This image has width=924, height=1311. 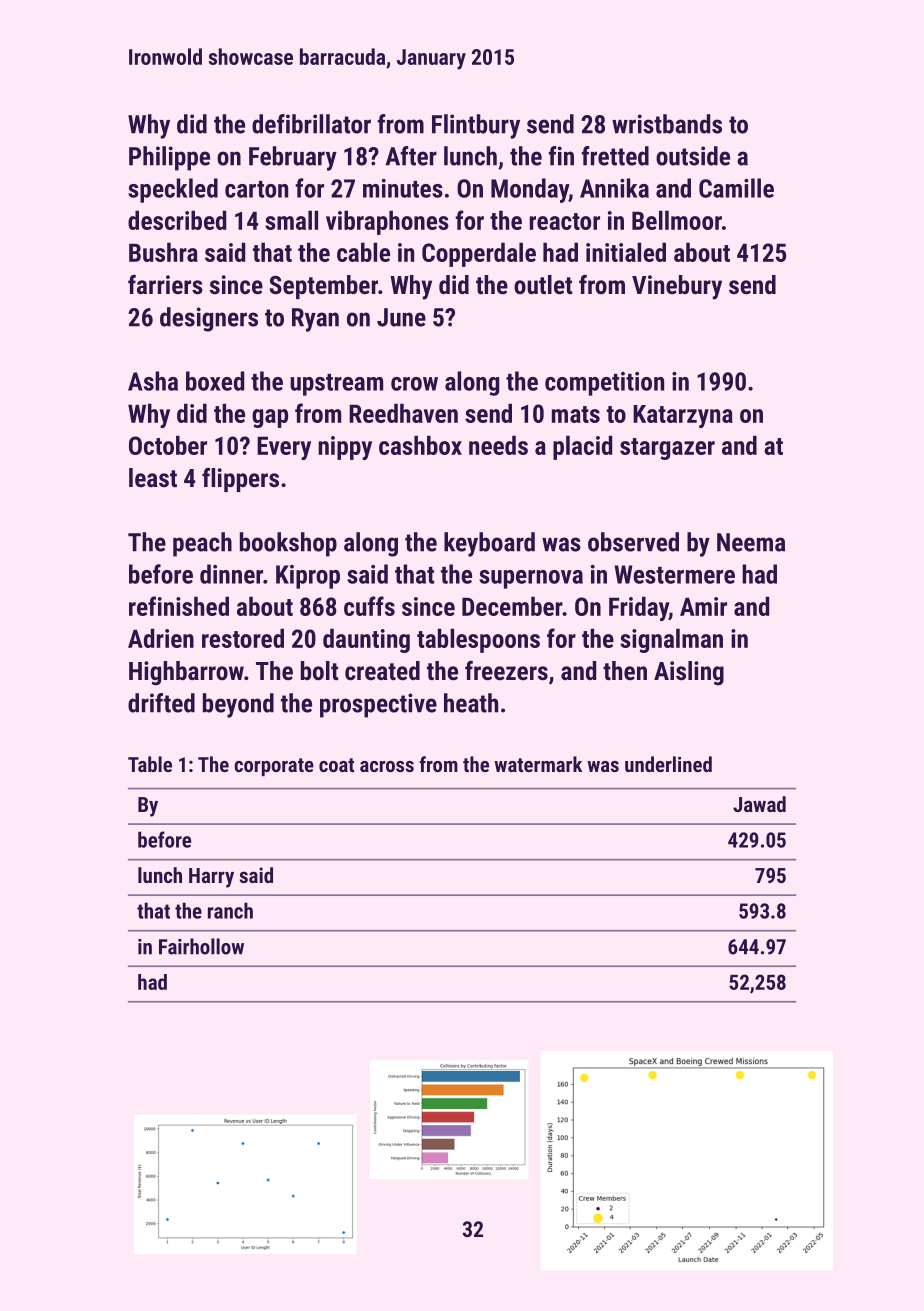 I want to click on reactor, so click(x=565, y=221).
